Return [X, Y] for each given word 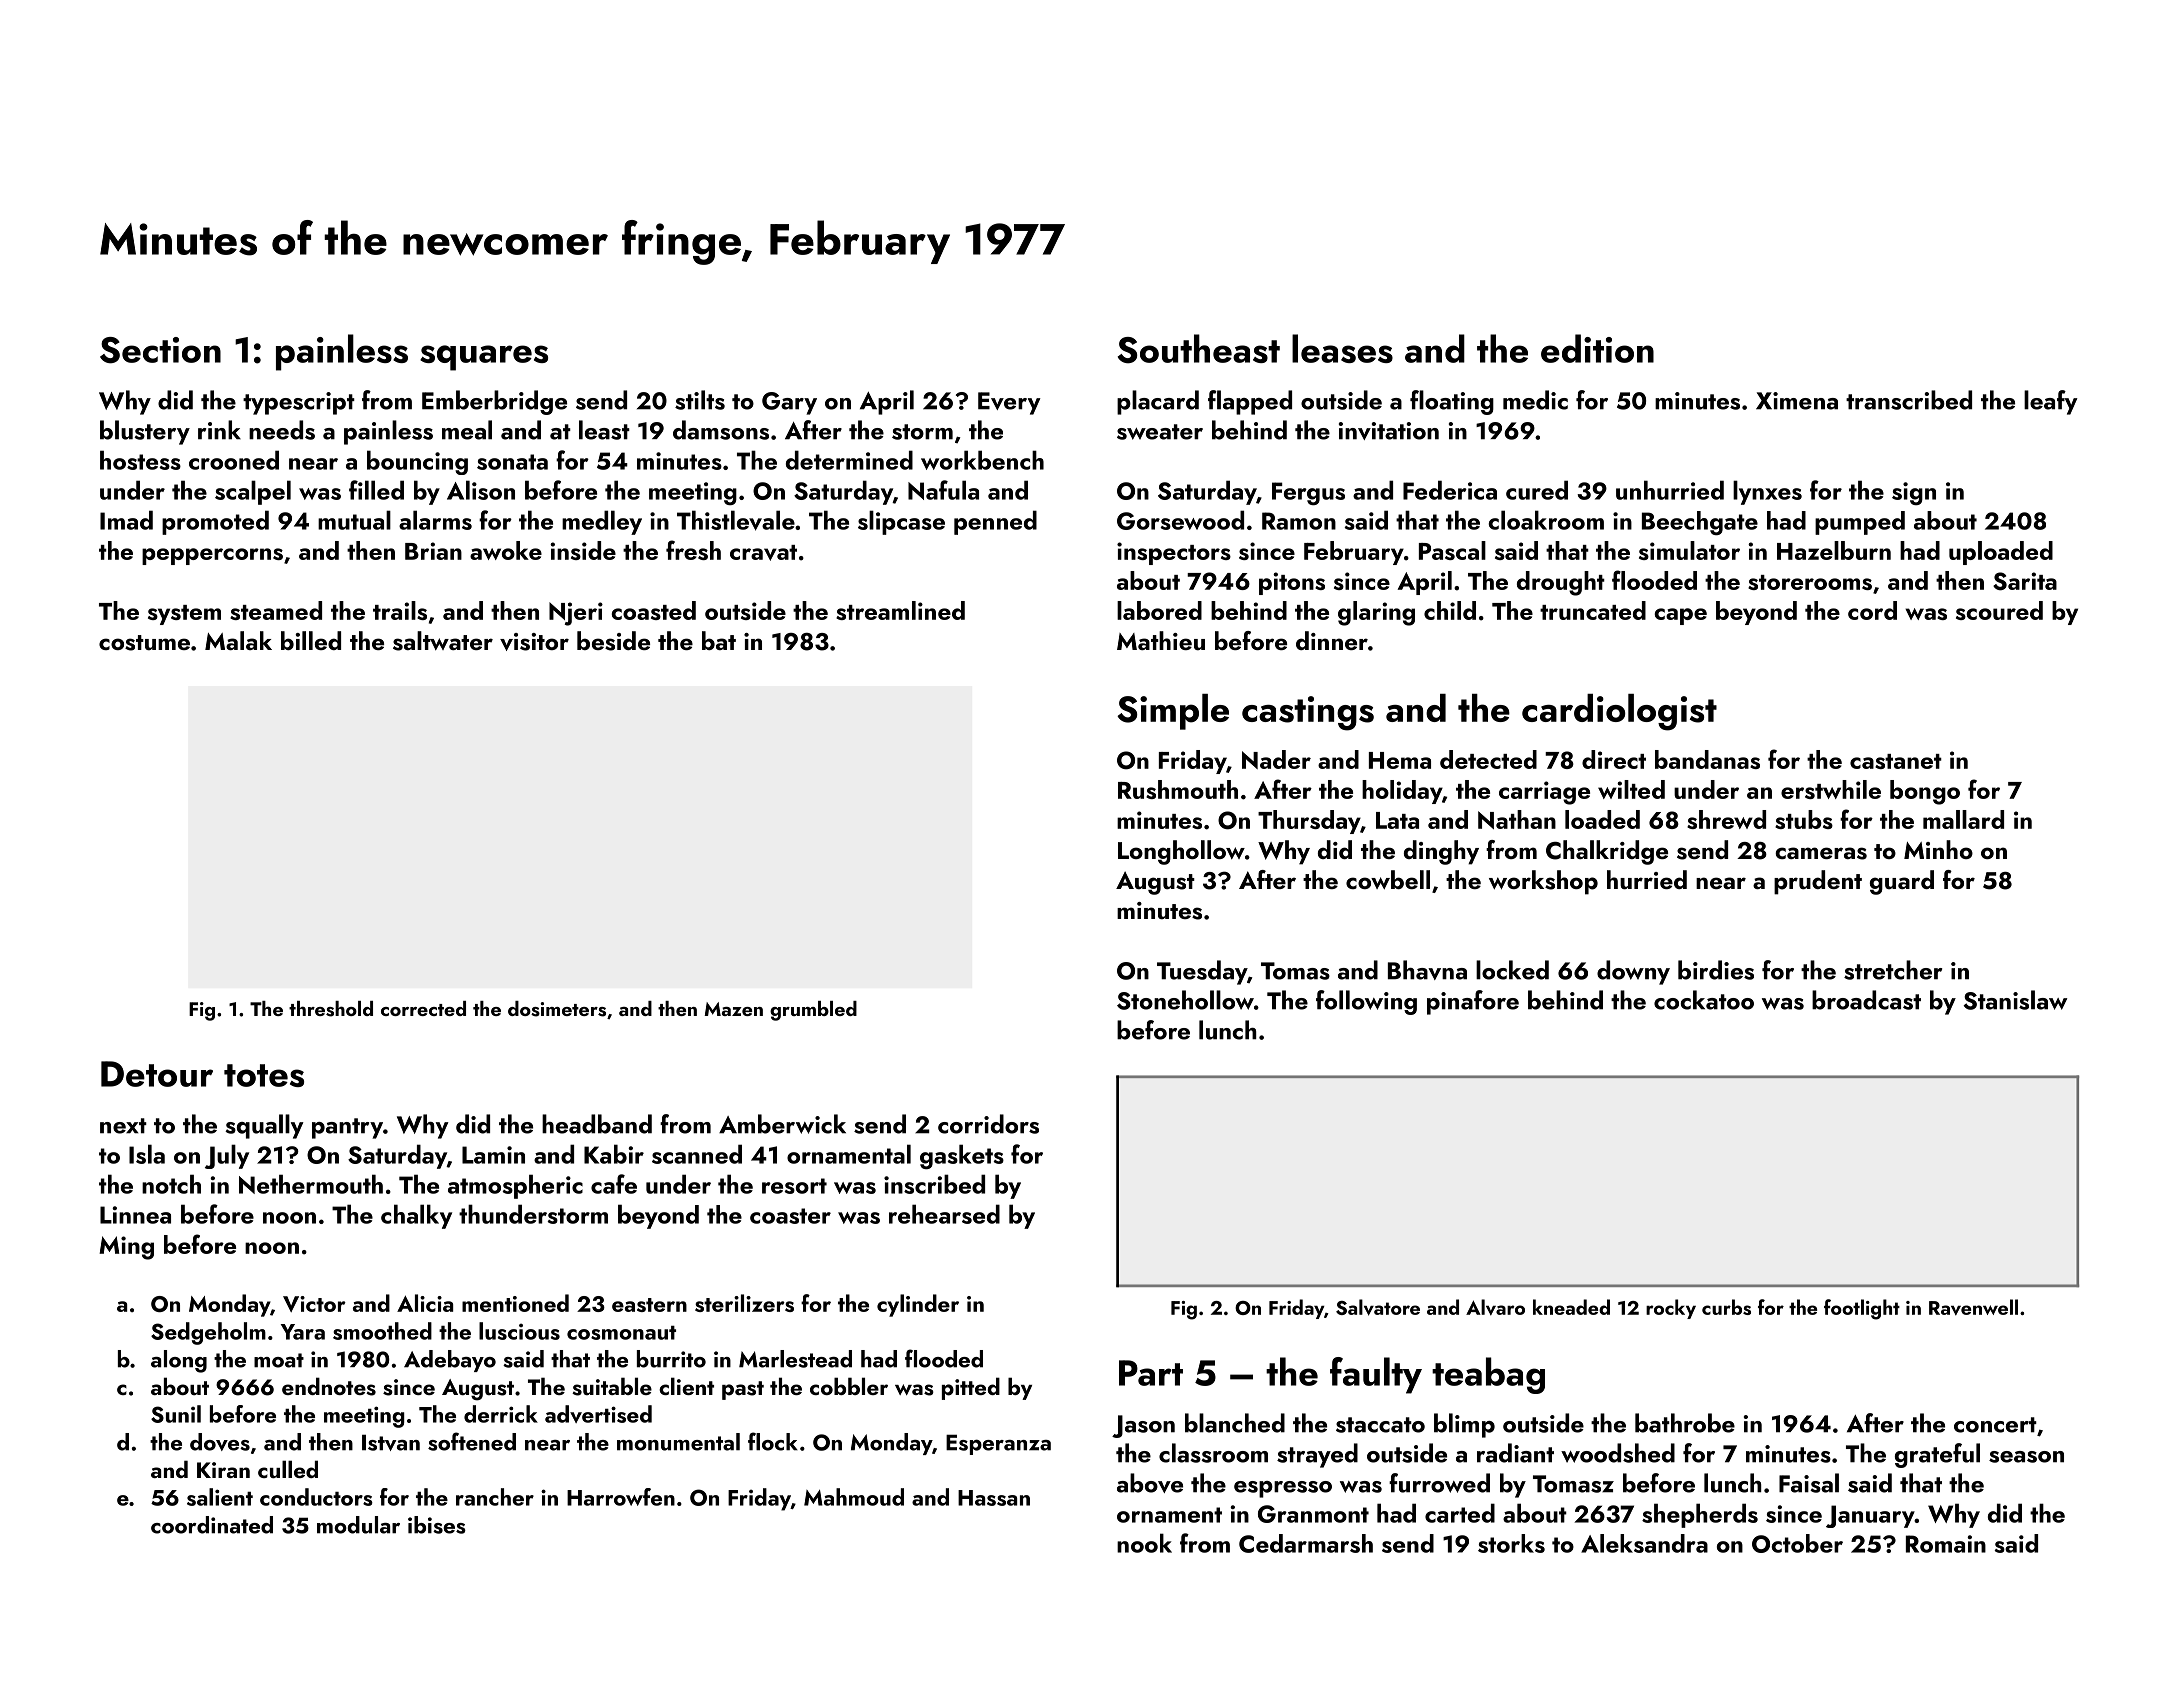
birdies [1716, 970]
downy [1633, 972]
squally [264, 1126]
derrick [501, 1414]
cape [1680, 616]
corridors [988, 1124]
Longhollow [1181, 852]
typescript [299, 403]
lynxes [1767, 492]
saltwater [443, 641]
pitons [1292, 583]
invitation [1389, 431]
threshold [331, 1009]
